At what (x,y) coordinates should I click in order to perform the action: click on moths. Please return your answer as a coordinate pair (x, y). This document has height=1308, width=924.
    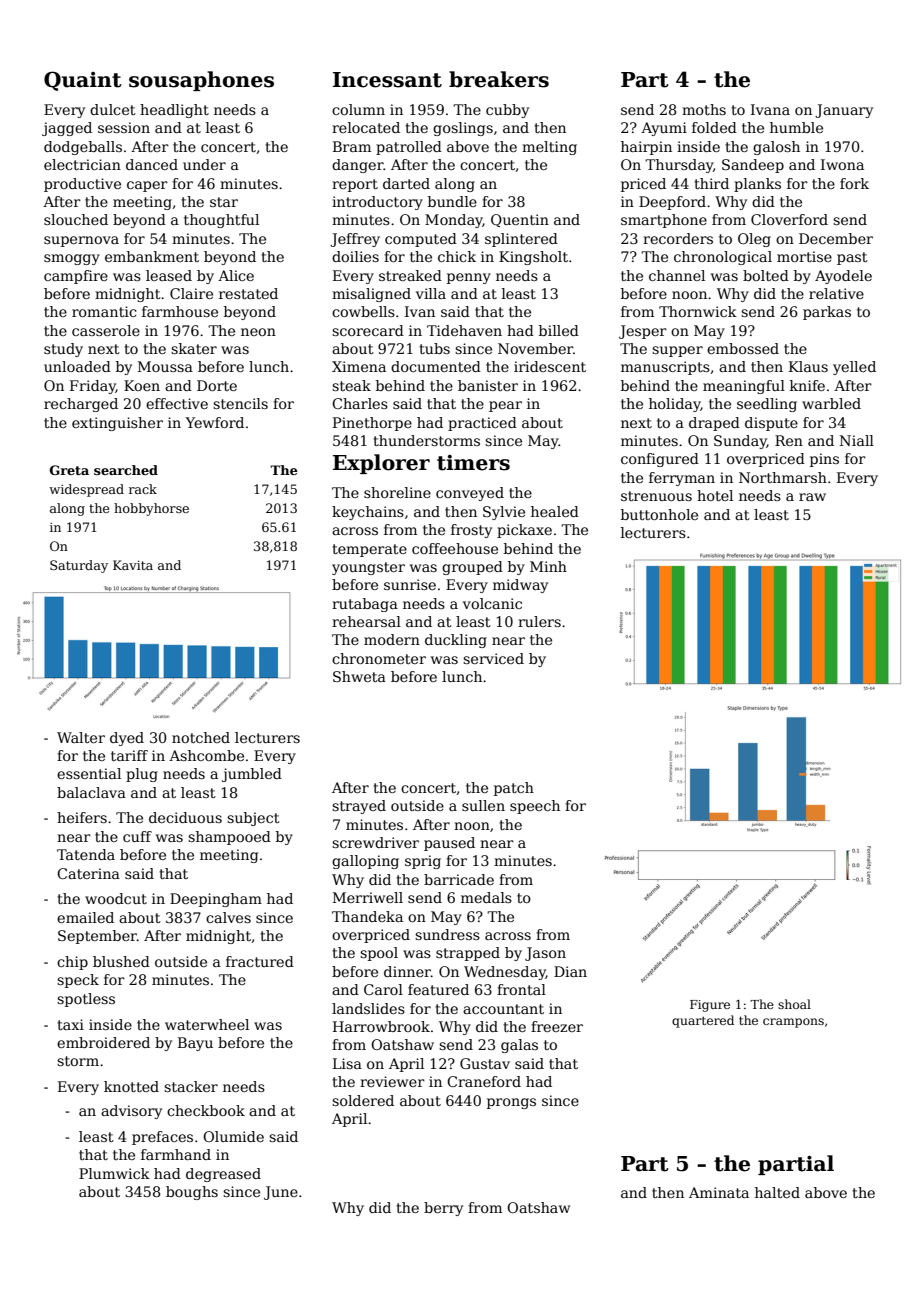
    Looking at the image, I should click on (704, 109).
